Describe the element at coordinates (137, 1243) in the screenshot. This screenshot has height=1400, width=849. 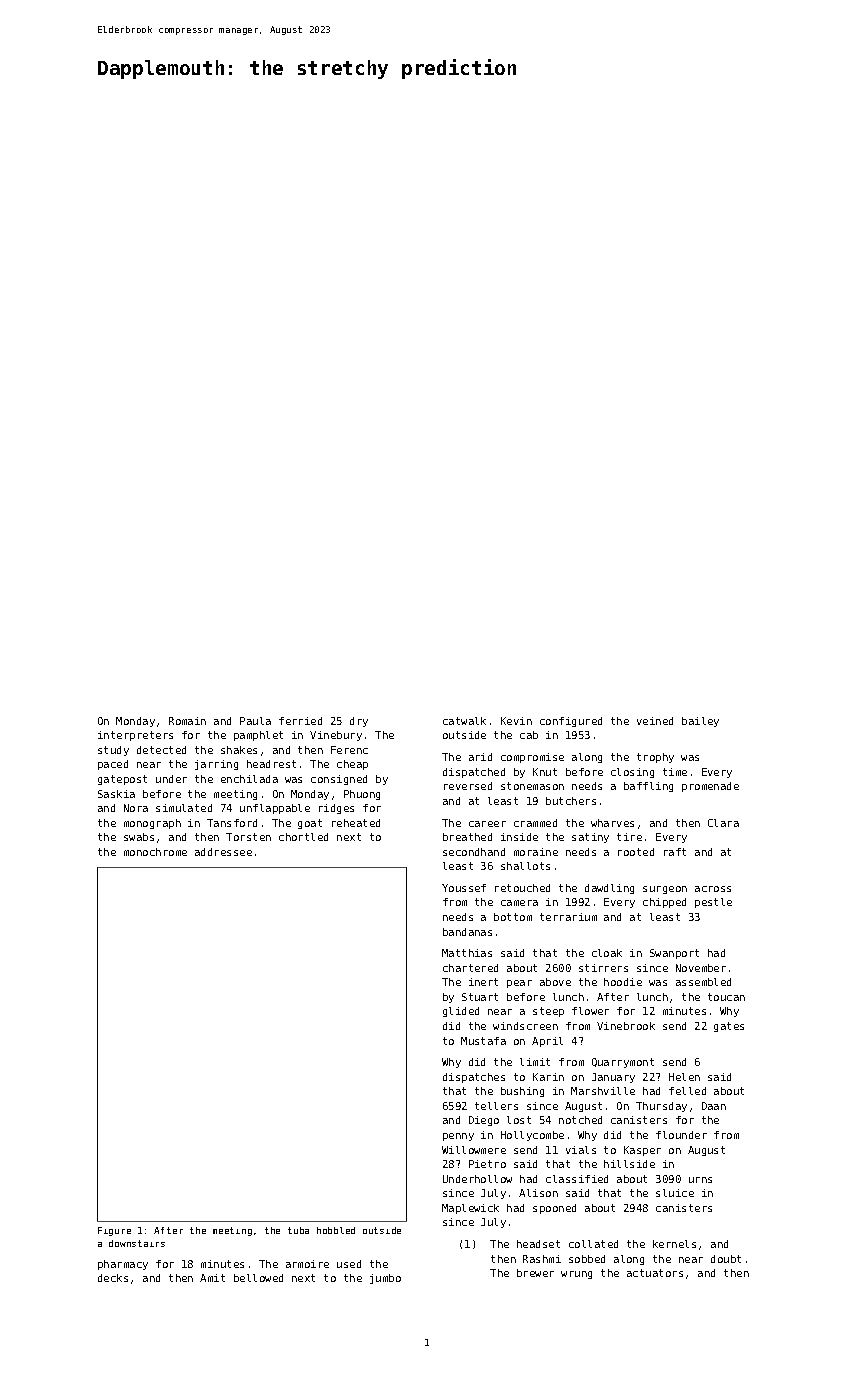
I see `downstairs` at that location.
